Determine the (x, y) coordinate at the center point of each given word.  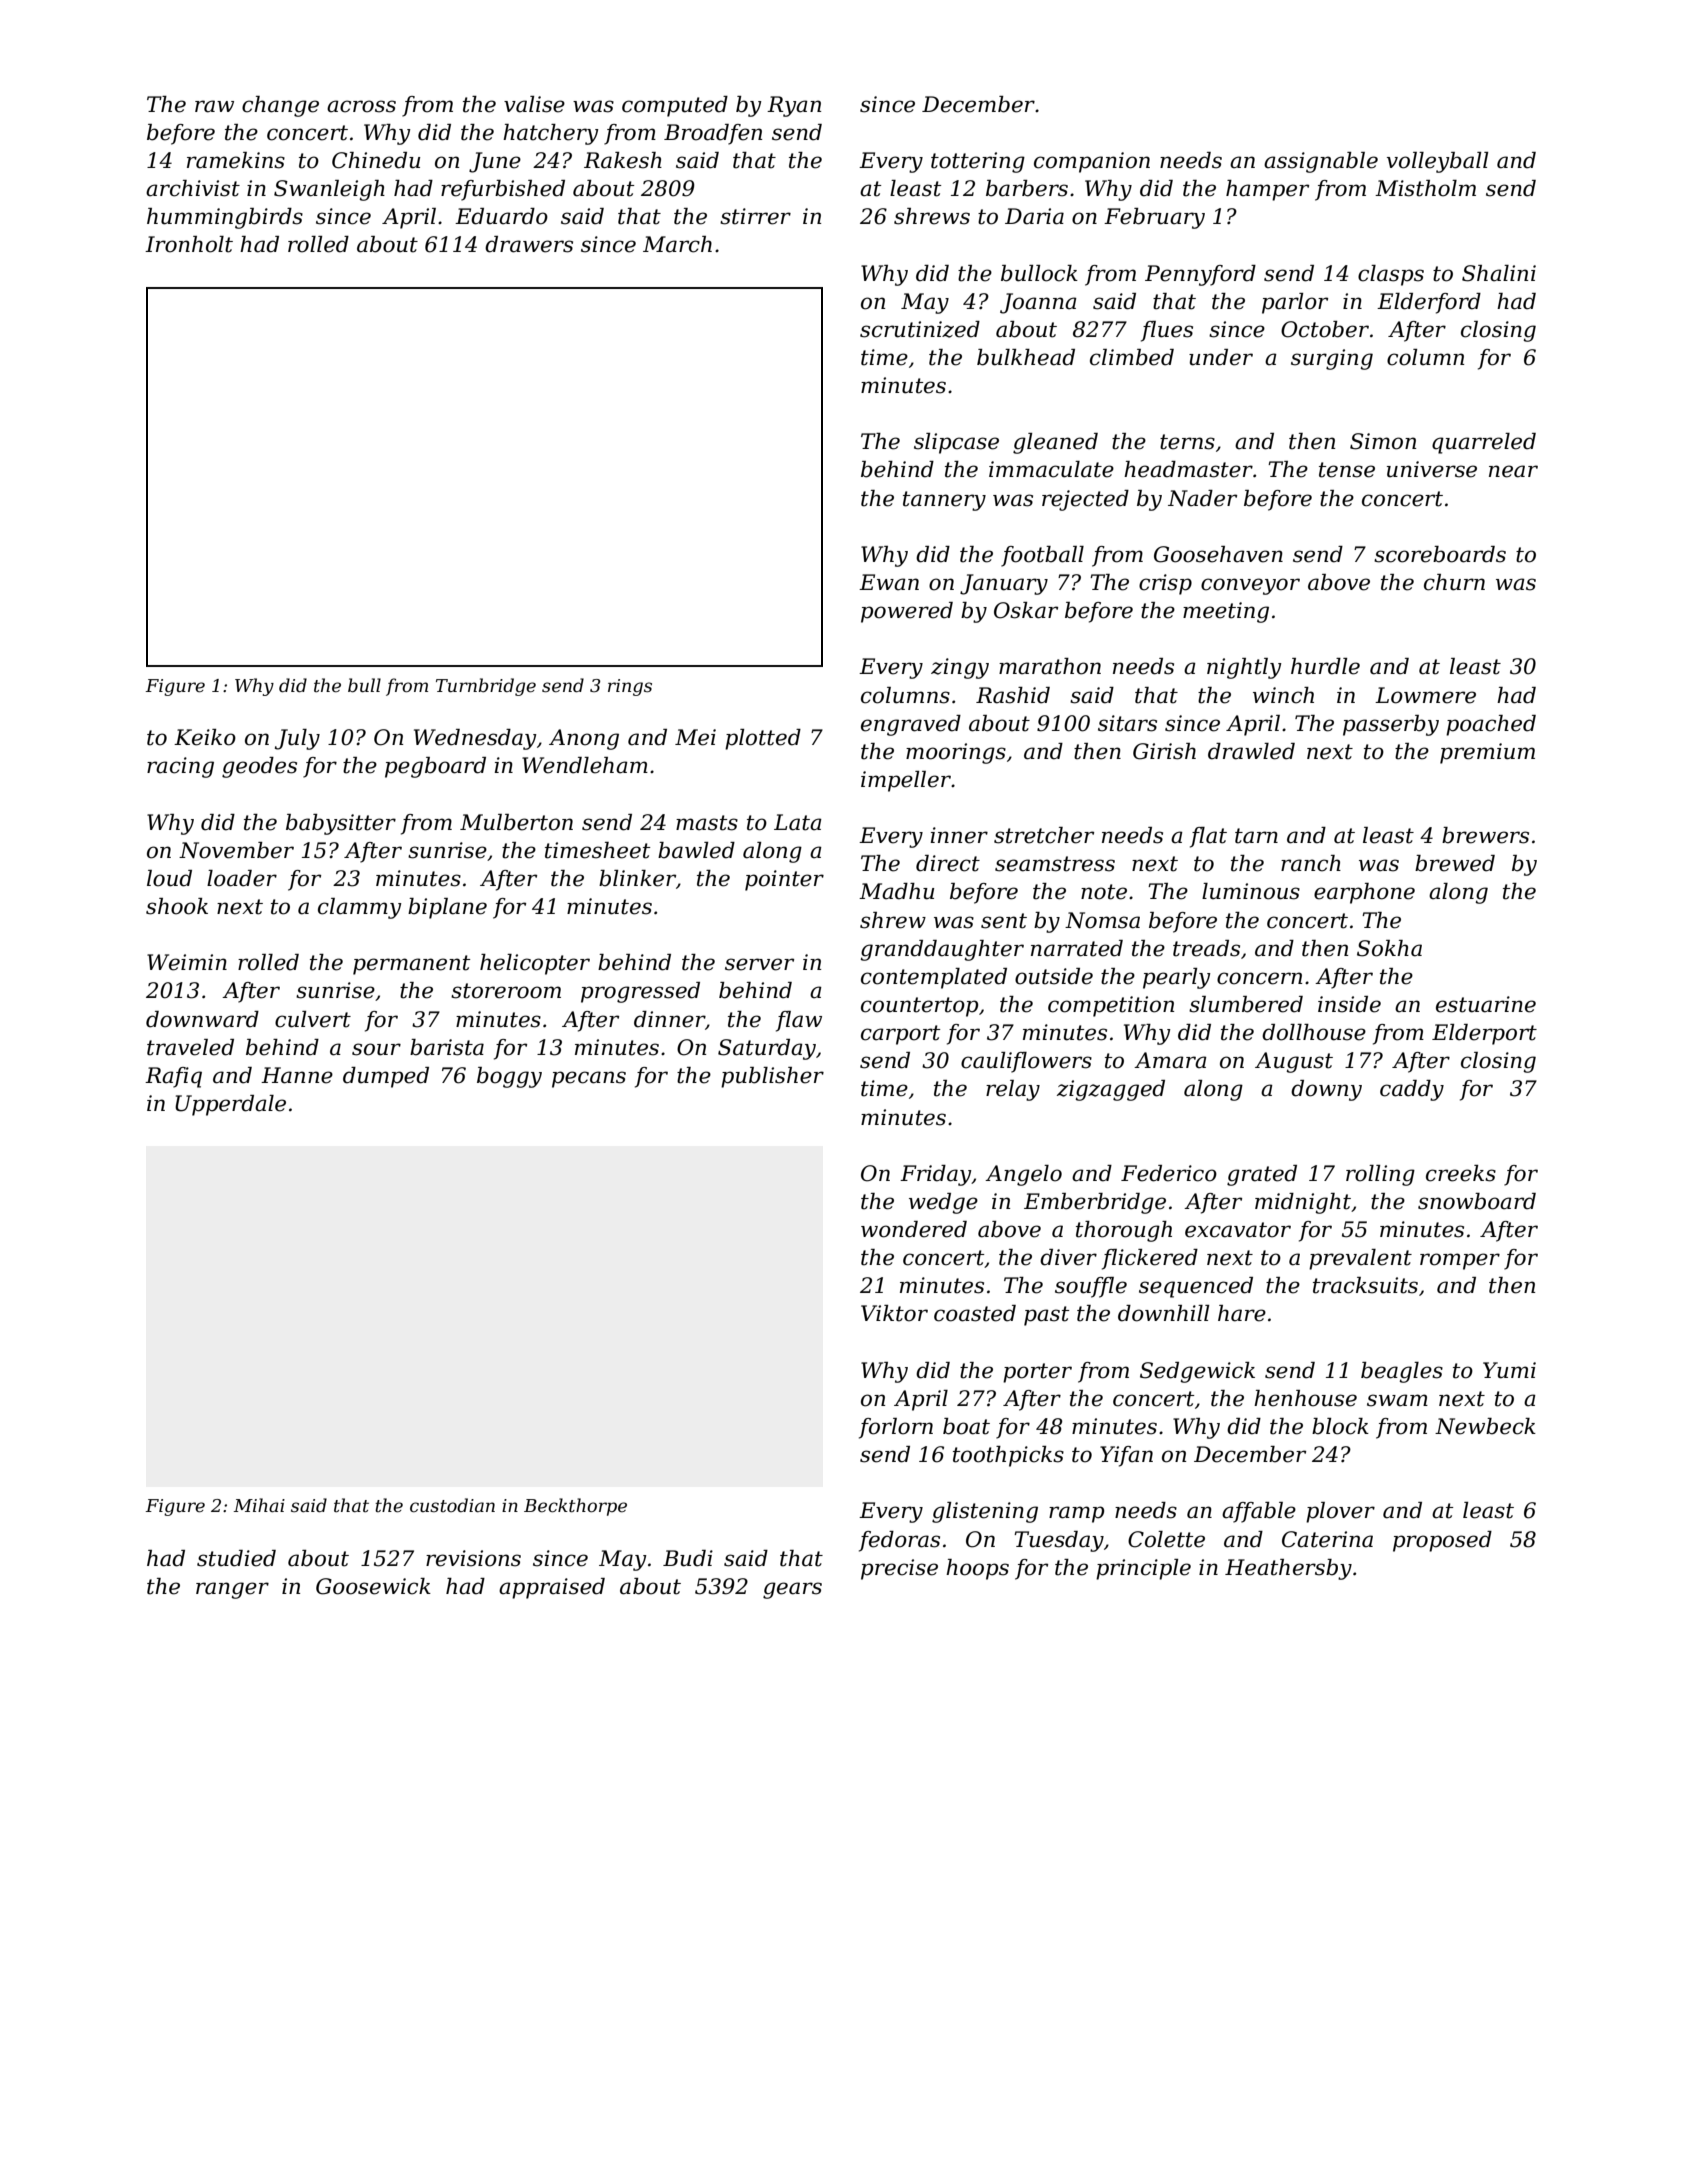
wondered (914, 1229)
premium (1487, 753)
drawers (529, 244)
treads (1206, 948)
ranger (232, 1590)
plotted (763, 739)
